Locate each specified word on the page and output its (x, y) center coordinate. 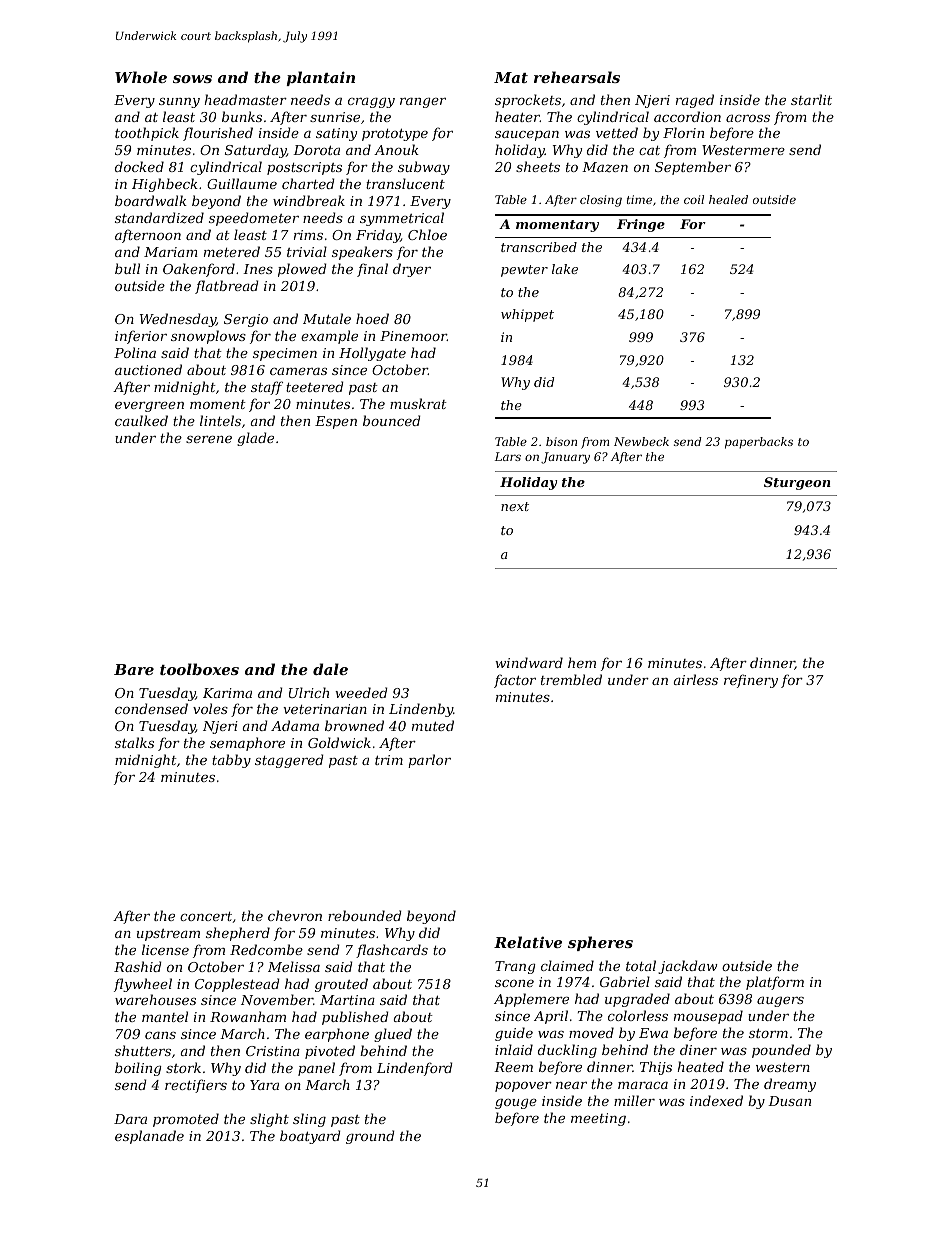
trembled (571, 679)
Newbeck (641, 441)
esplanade (149, 1137)
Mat (511, 77)
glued (393, 1035)
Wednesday (178, 320)
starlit (811, 99)
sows (192, 79)
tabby (231, 761)
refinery (751, 681)
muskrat (418, 403)
